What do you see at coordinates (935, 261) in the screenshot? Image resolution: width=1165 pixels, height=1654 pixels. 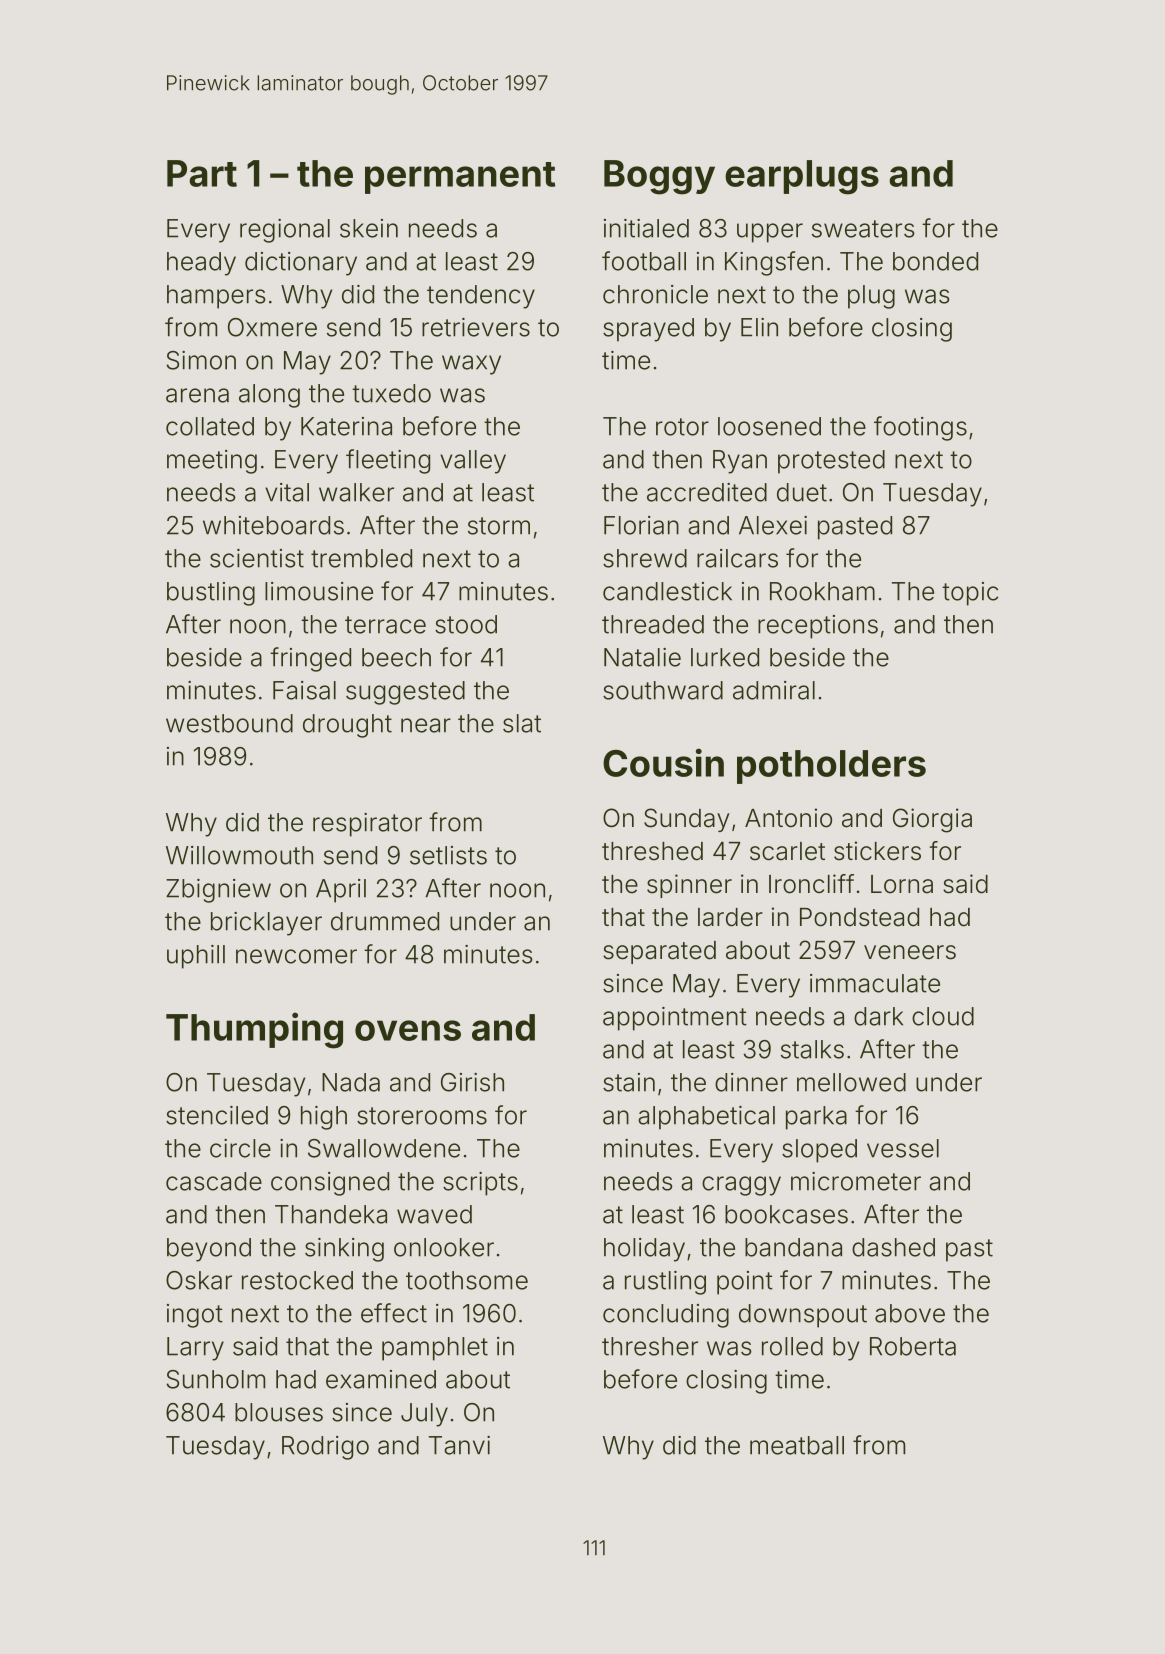 I see `bonded` at bounding box center [935, 261].
